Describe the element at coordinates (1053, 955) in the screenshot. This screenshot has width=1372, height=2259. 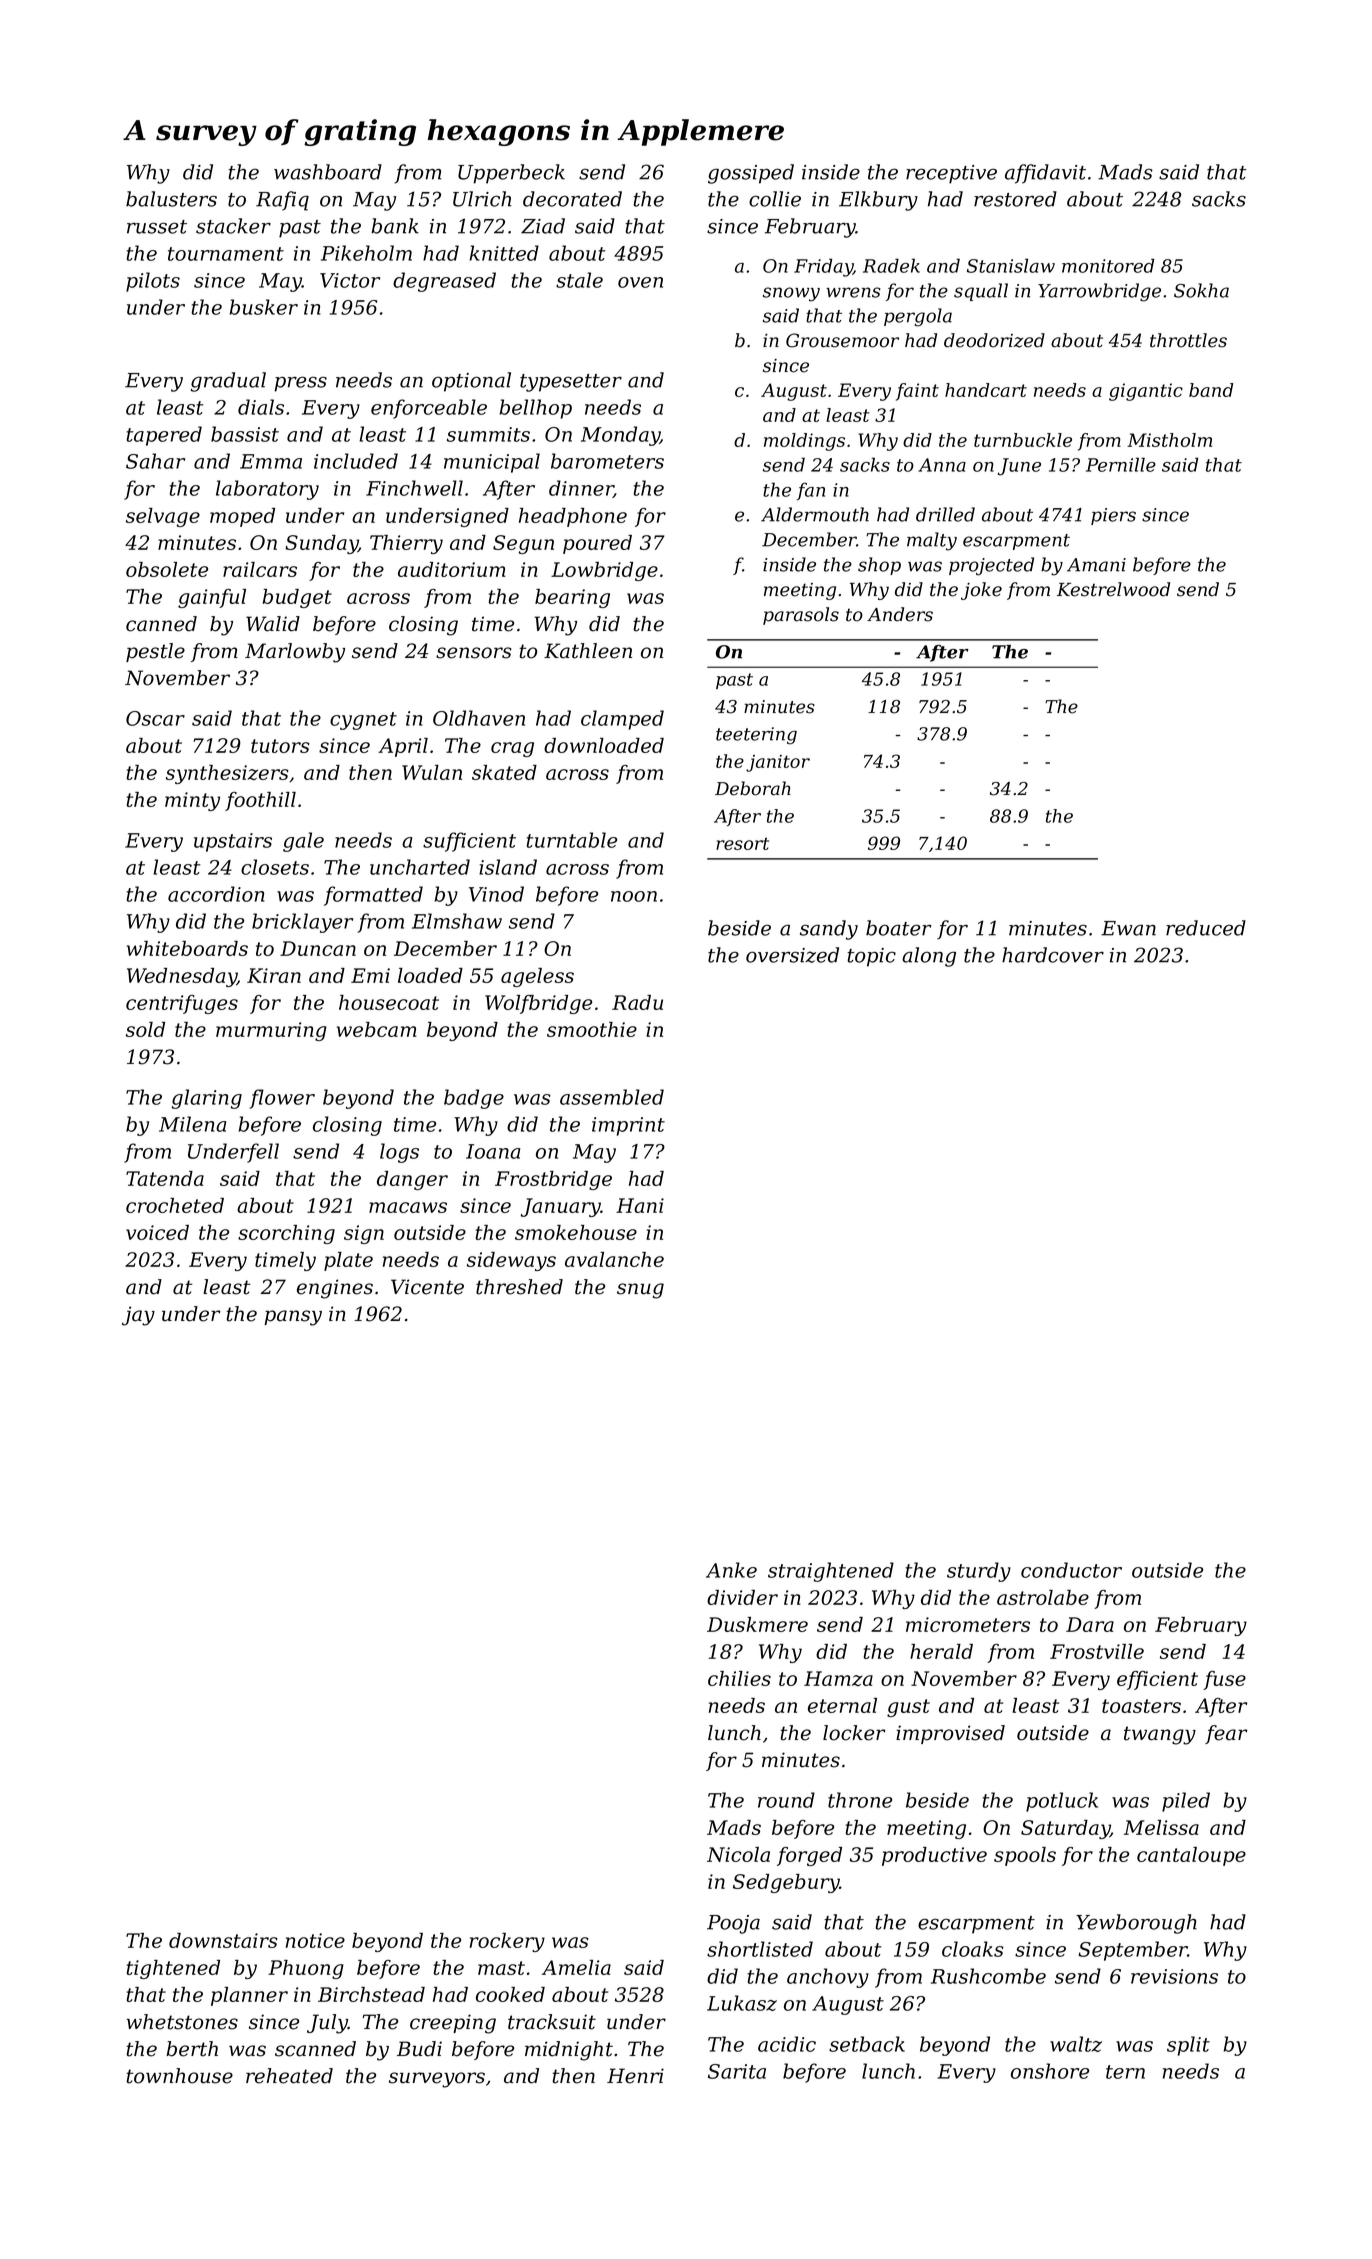
I see `hardcover` at that location.
